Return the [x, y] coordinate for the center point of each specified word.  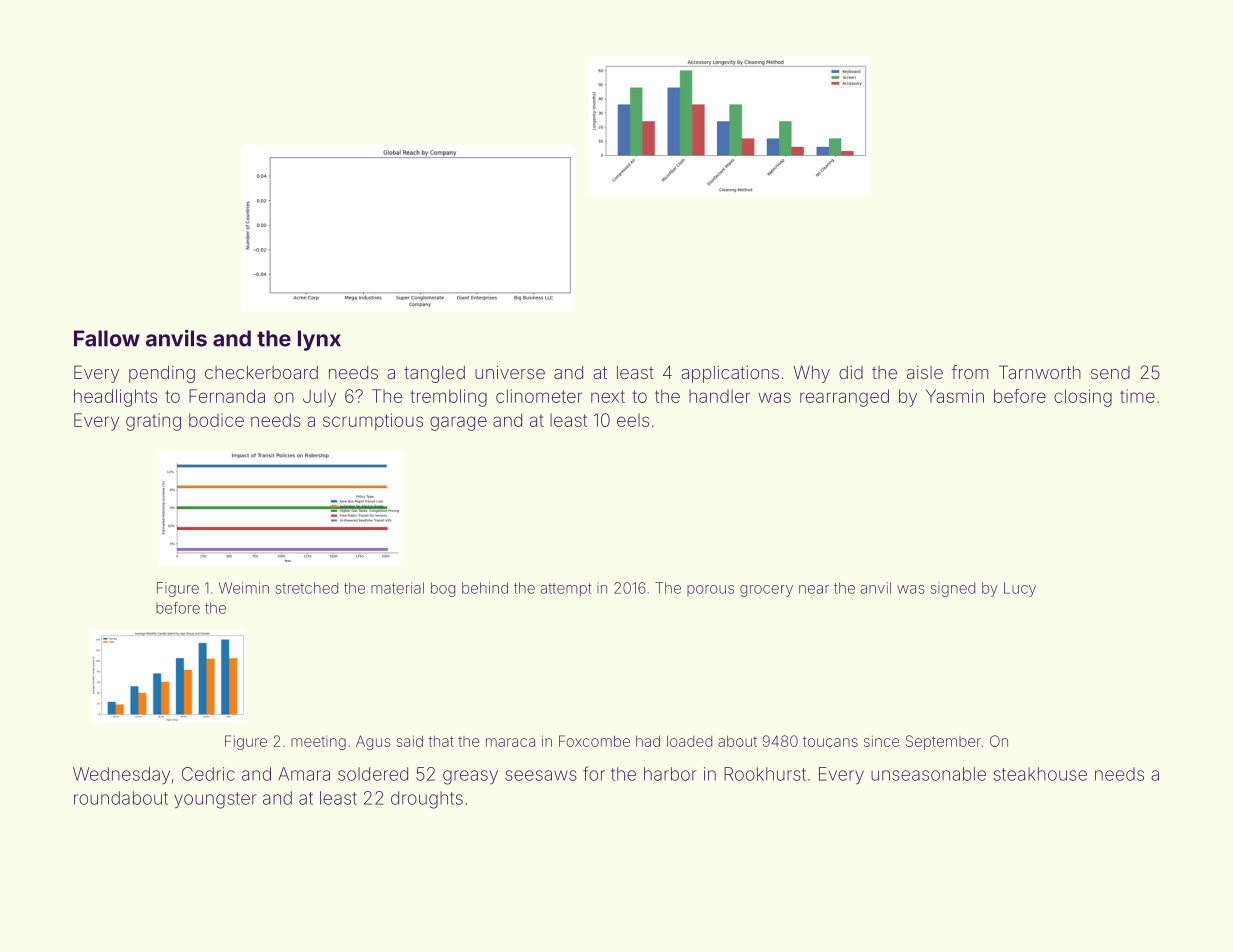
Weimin [244, 588]
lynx [319, 340]
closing [1083, 398]
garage [458, 423]
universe [510, 372]
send [1110, 372]
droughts [427, 800]
